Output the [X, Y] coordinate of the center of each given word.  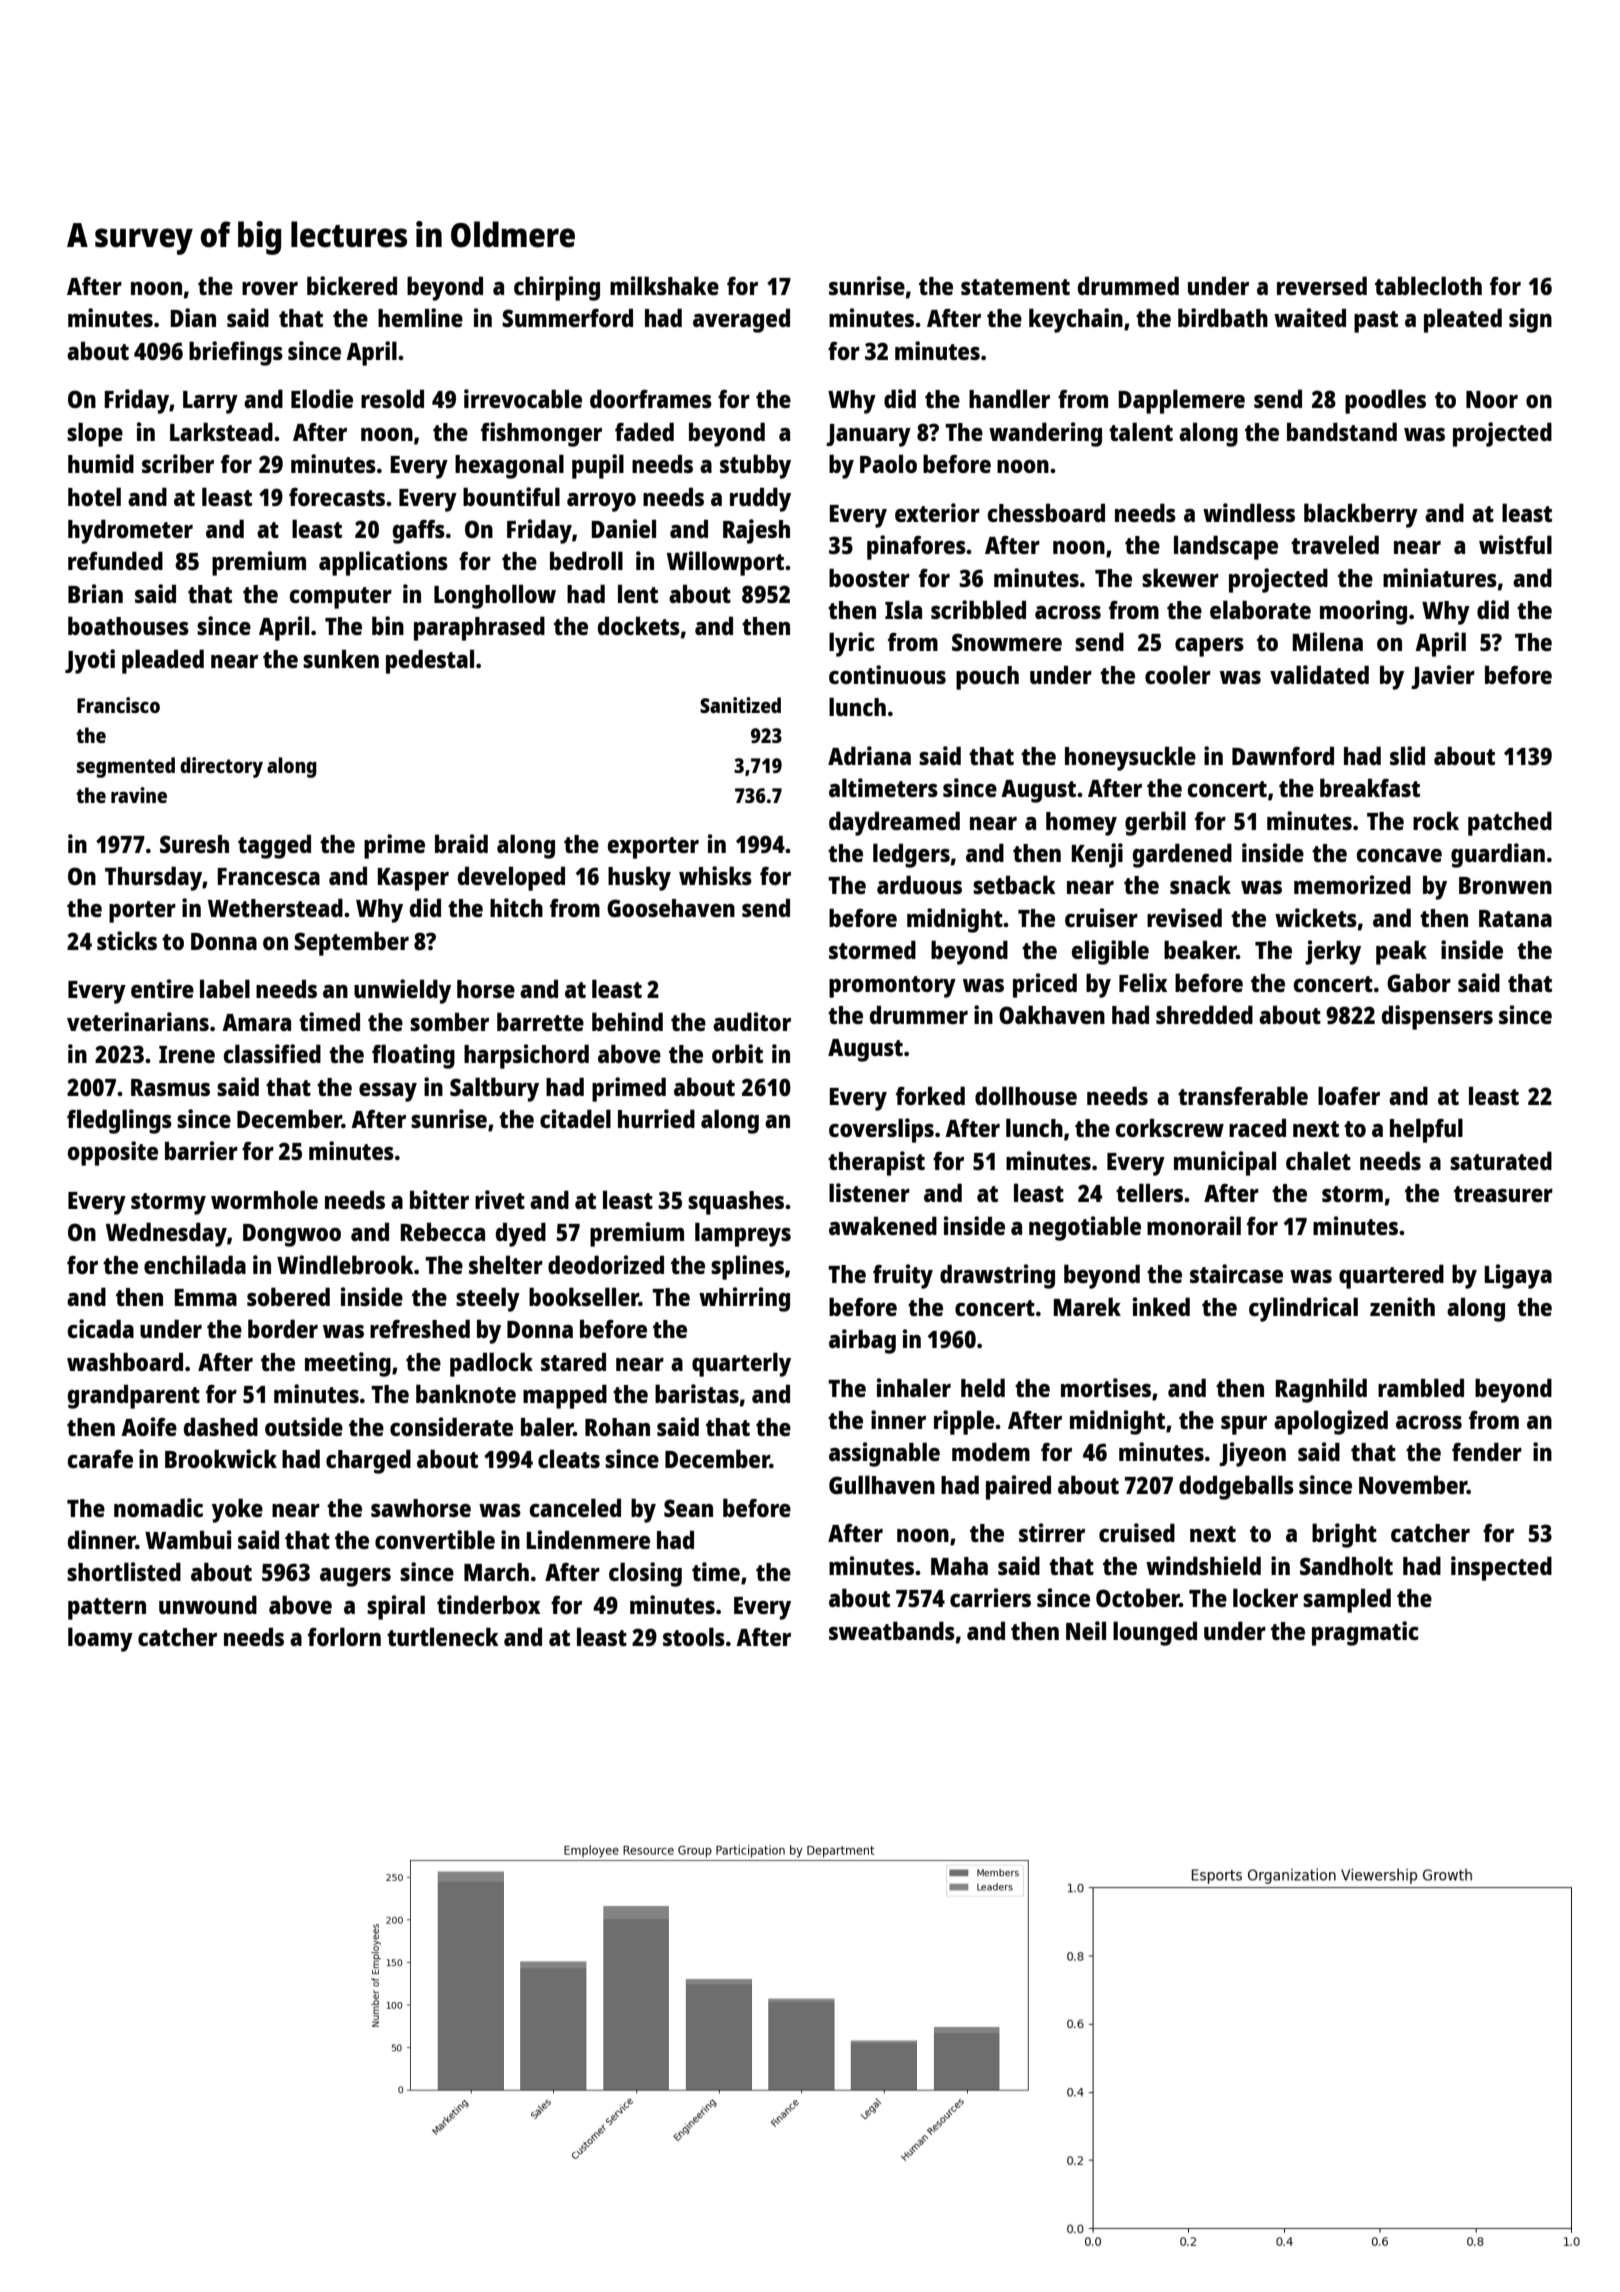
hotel [94, 496]
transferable [1243, 1095]
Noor [1492, 399]
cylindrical [1303, 1309]
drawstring [997, 1276]
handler [1009, 398]
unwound [208, 1604]
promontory [892, 987]
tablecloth [1428, 285]
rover [270, 288]
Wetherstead [275, 907]
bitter [439, 1199]
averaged [741, 320]
